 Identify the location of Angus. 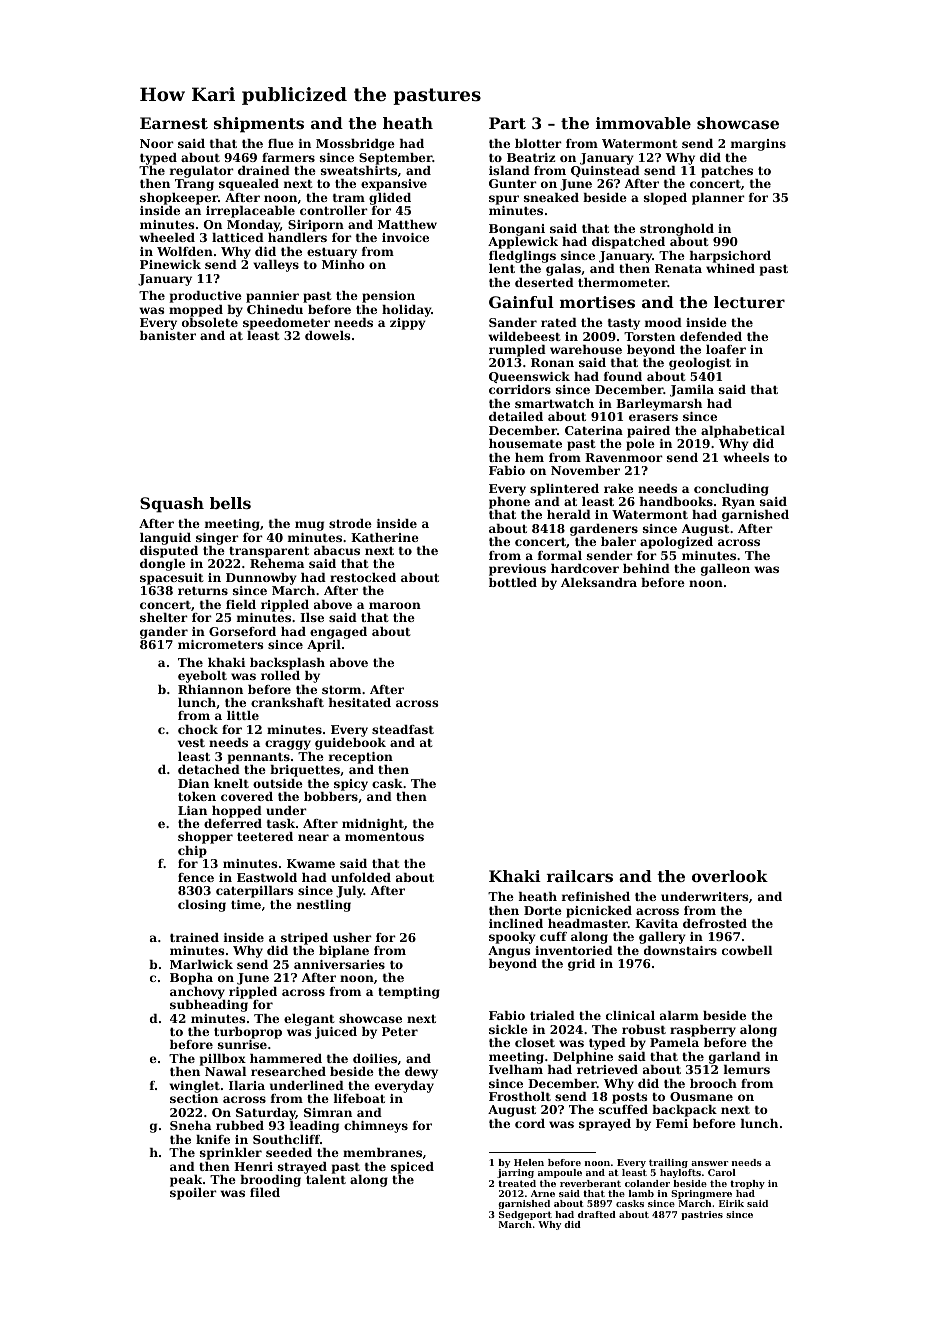
(509, 952).
